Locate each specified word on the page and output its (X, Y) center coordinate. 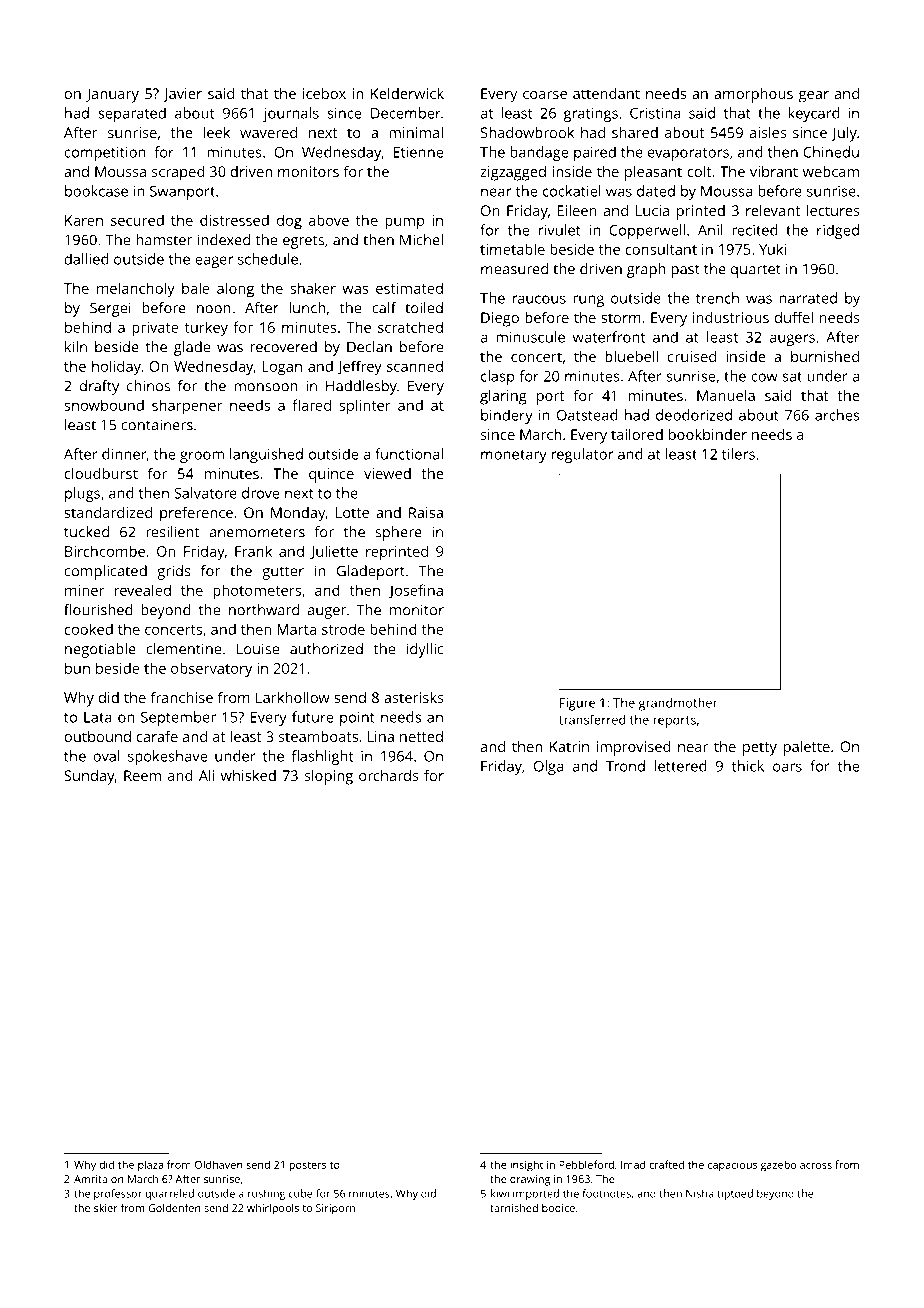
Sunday (89, 777)
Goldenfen (174, 1207)
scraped (178, 173)
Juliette (334, 552)
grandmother (677, 704)
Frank (253, 551)
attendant (606, 93)
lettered (681, 766)
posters (307, 1166)
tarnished (514, 1208)
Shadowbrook (527, 132)
